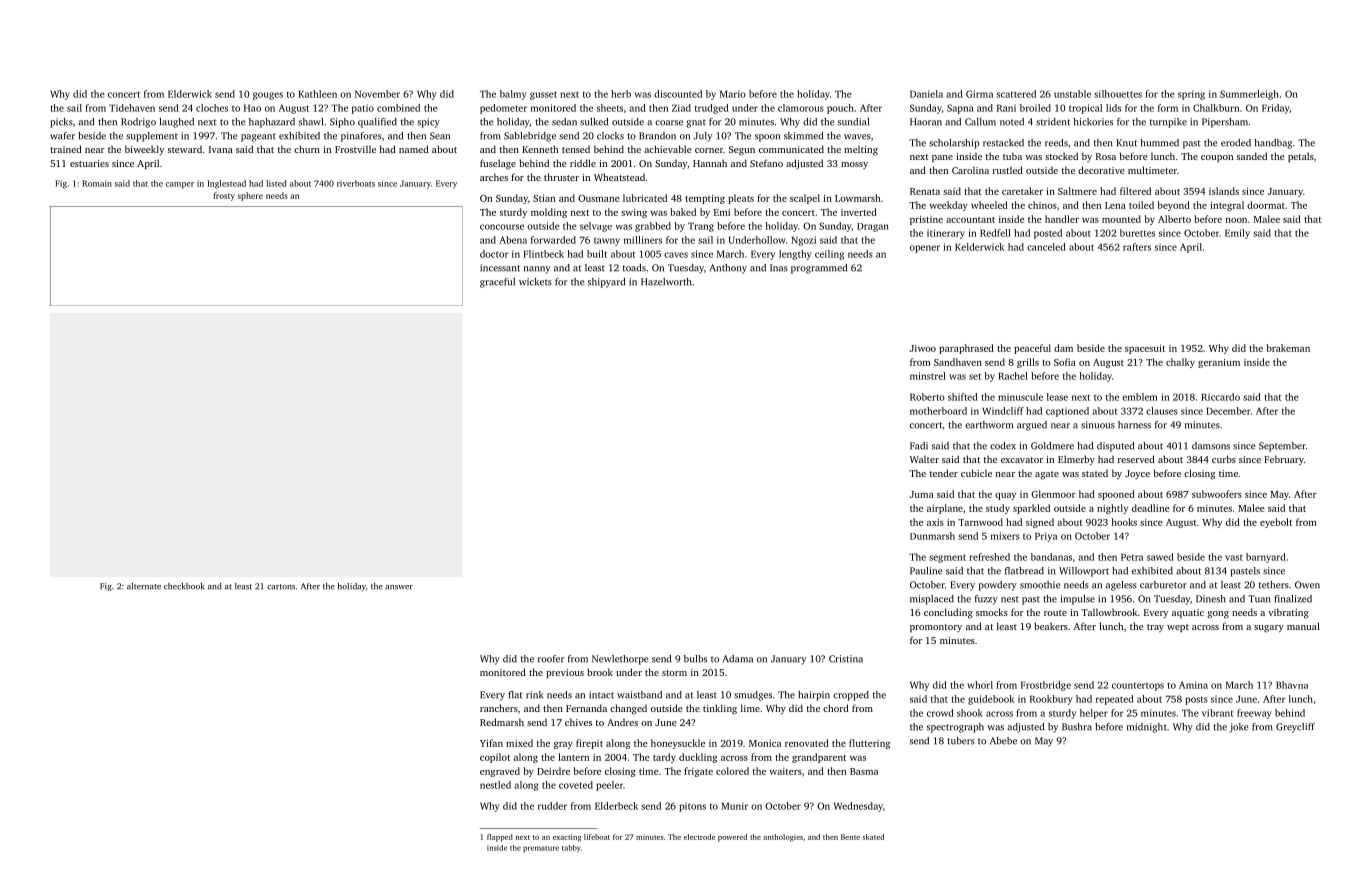  What do you see at coordinates (184, 586) in the image?
I see `checkbook` at bounding box center [184, 586].
